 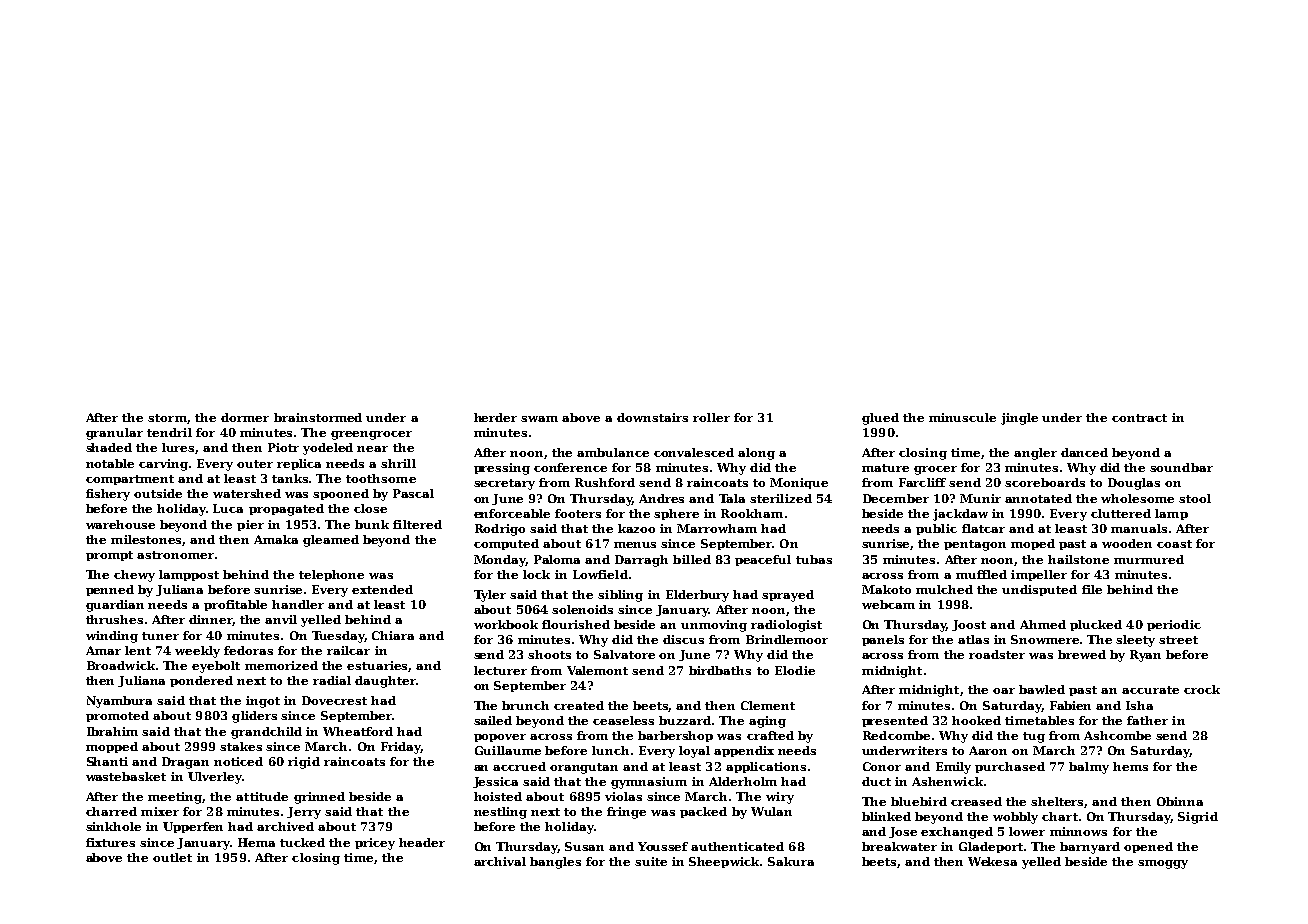 I want to click on peaceful, so click(x=763, y=560).
